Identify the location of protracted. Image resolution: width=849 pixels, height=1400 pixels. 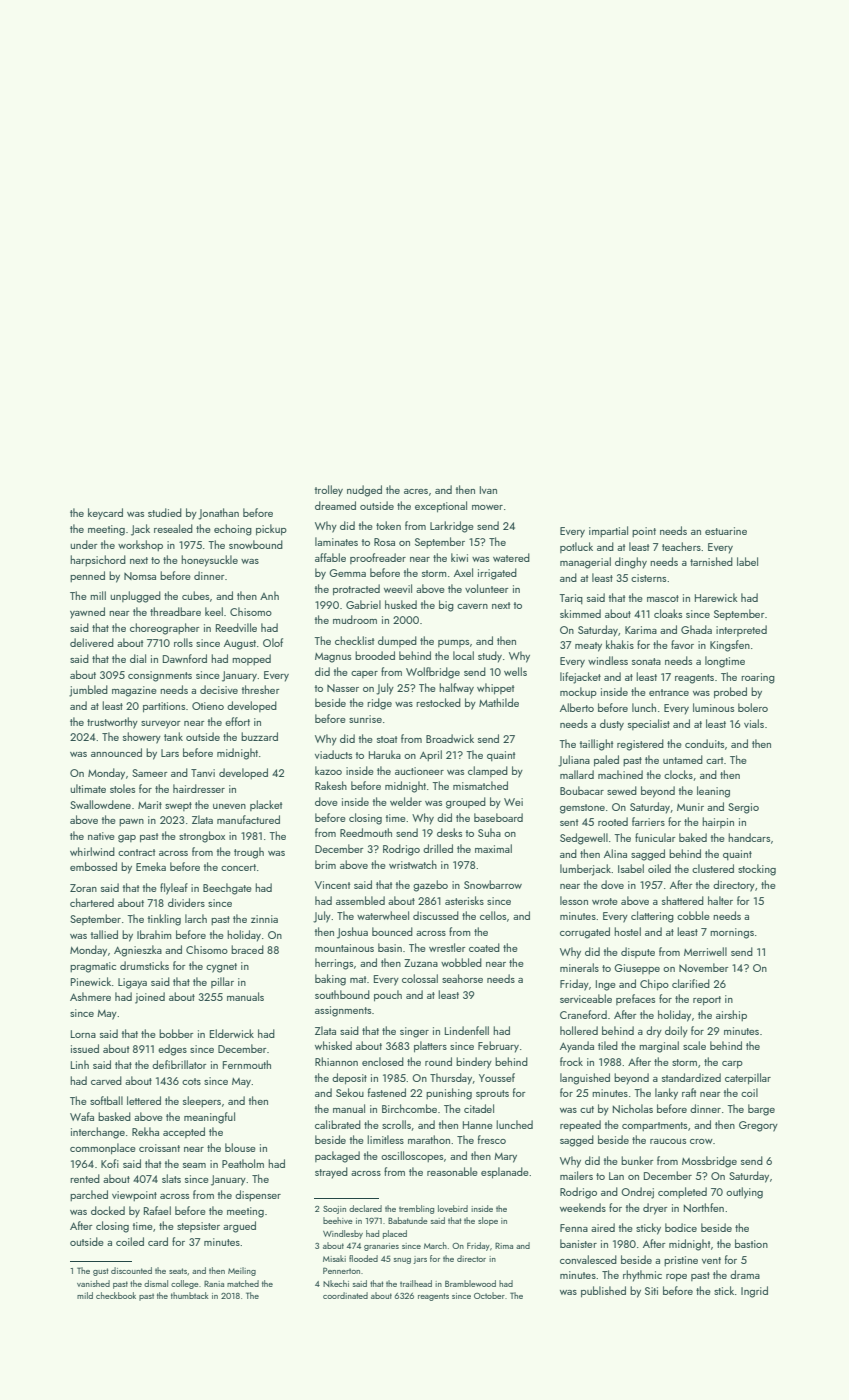
(356, 590).
